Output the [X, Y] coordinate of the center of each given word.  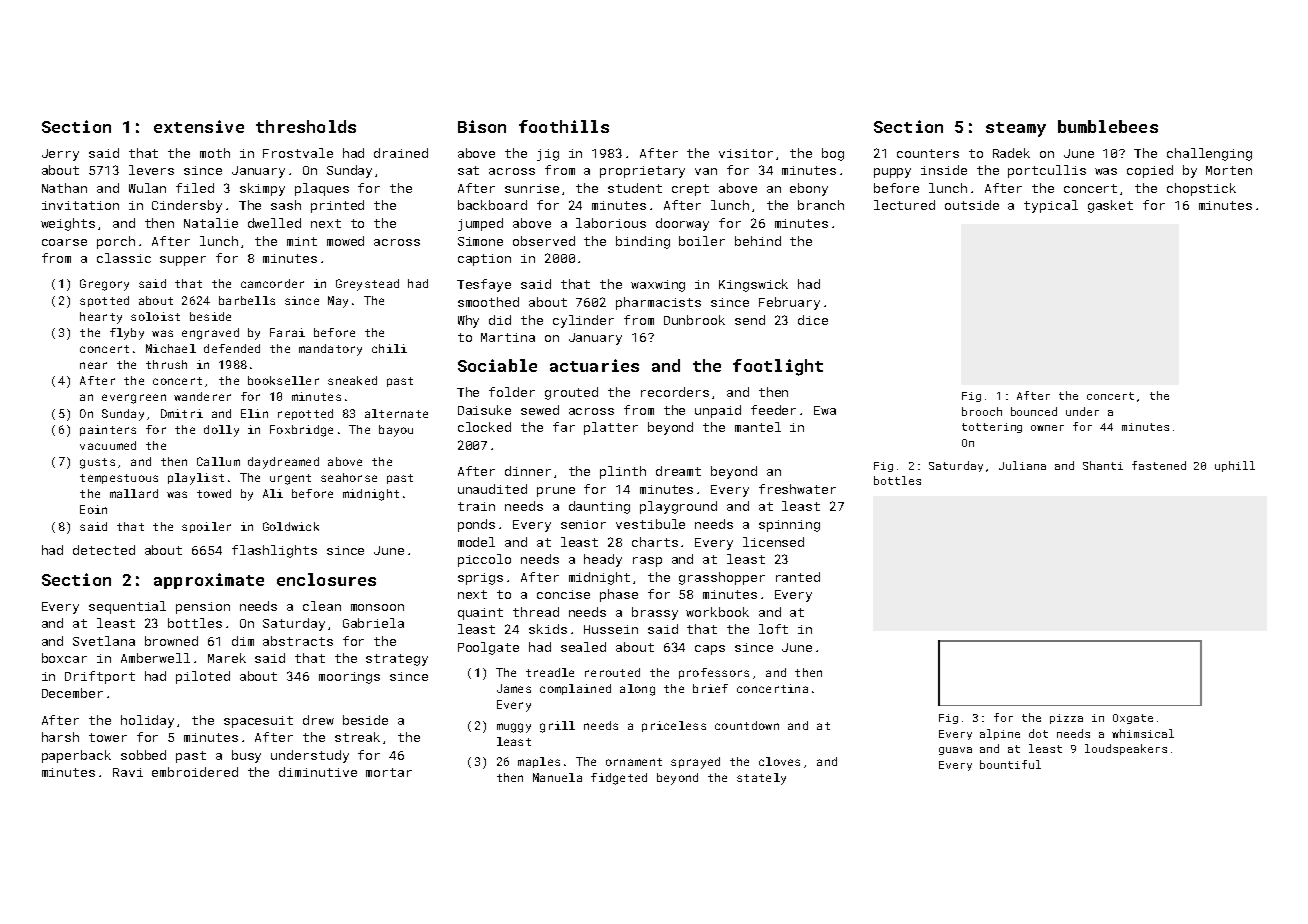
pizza [1066, 719]
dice [813, 320]
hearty [101, 318]
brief [710, 688]
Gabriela [373, 623]
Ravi [128, 772]
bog [833, 154]
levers [151, 170]
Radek [1011, 153]
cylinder [583, 321]
